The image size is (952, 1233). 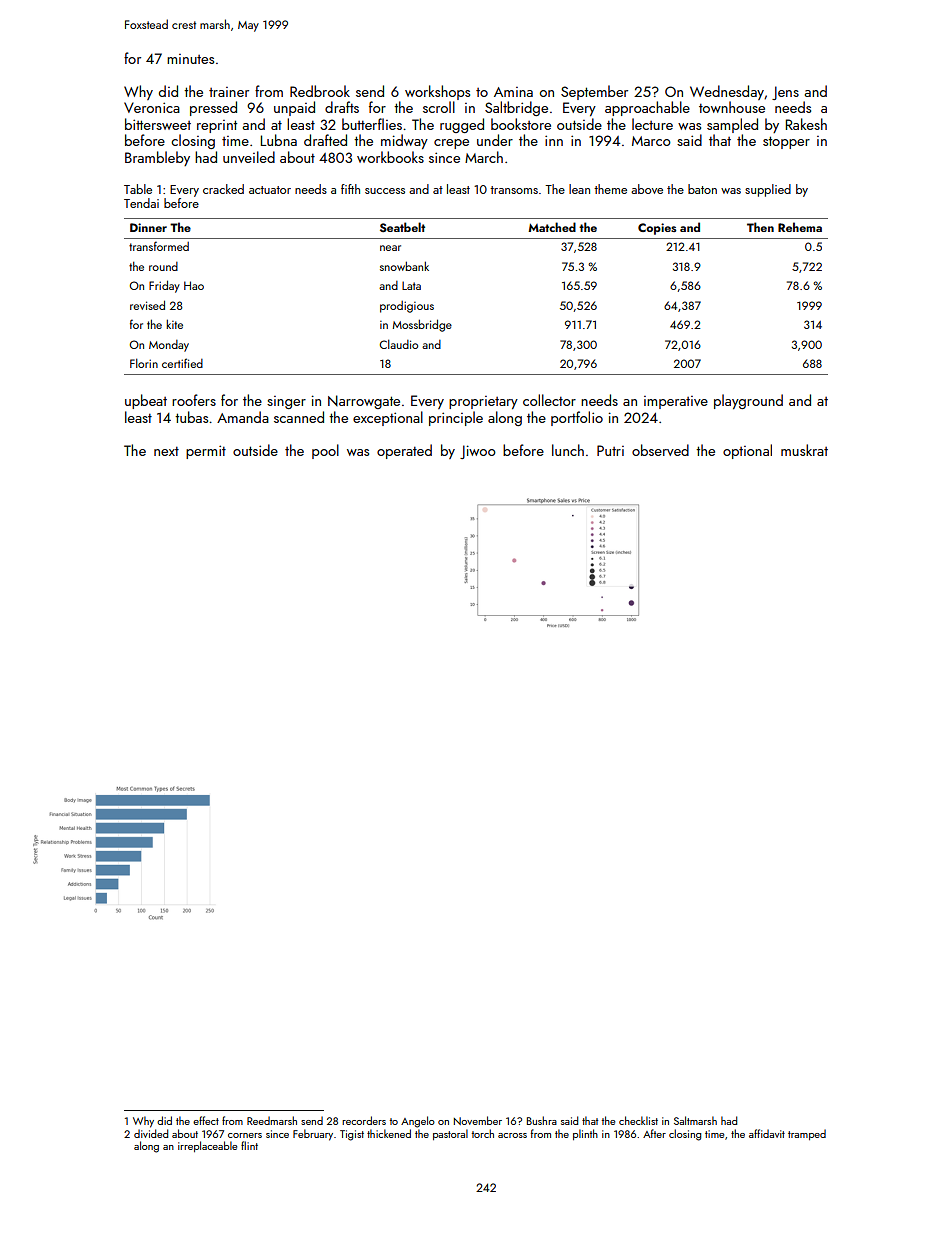 I want to click on Jens, so click(x=785, y=93).
